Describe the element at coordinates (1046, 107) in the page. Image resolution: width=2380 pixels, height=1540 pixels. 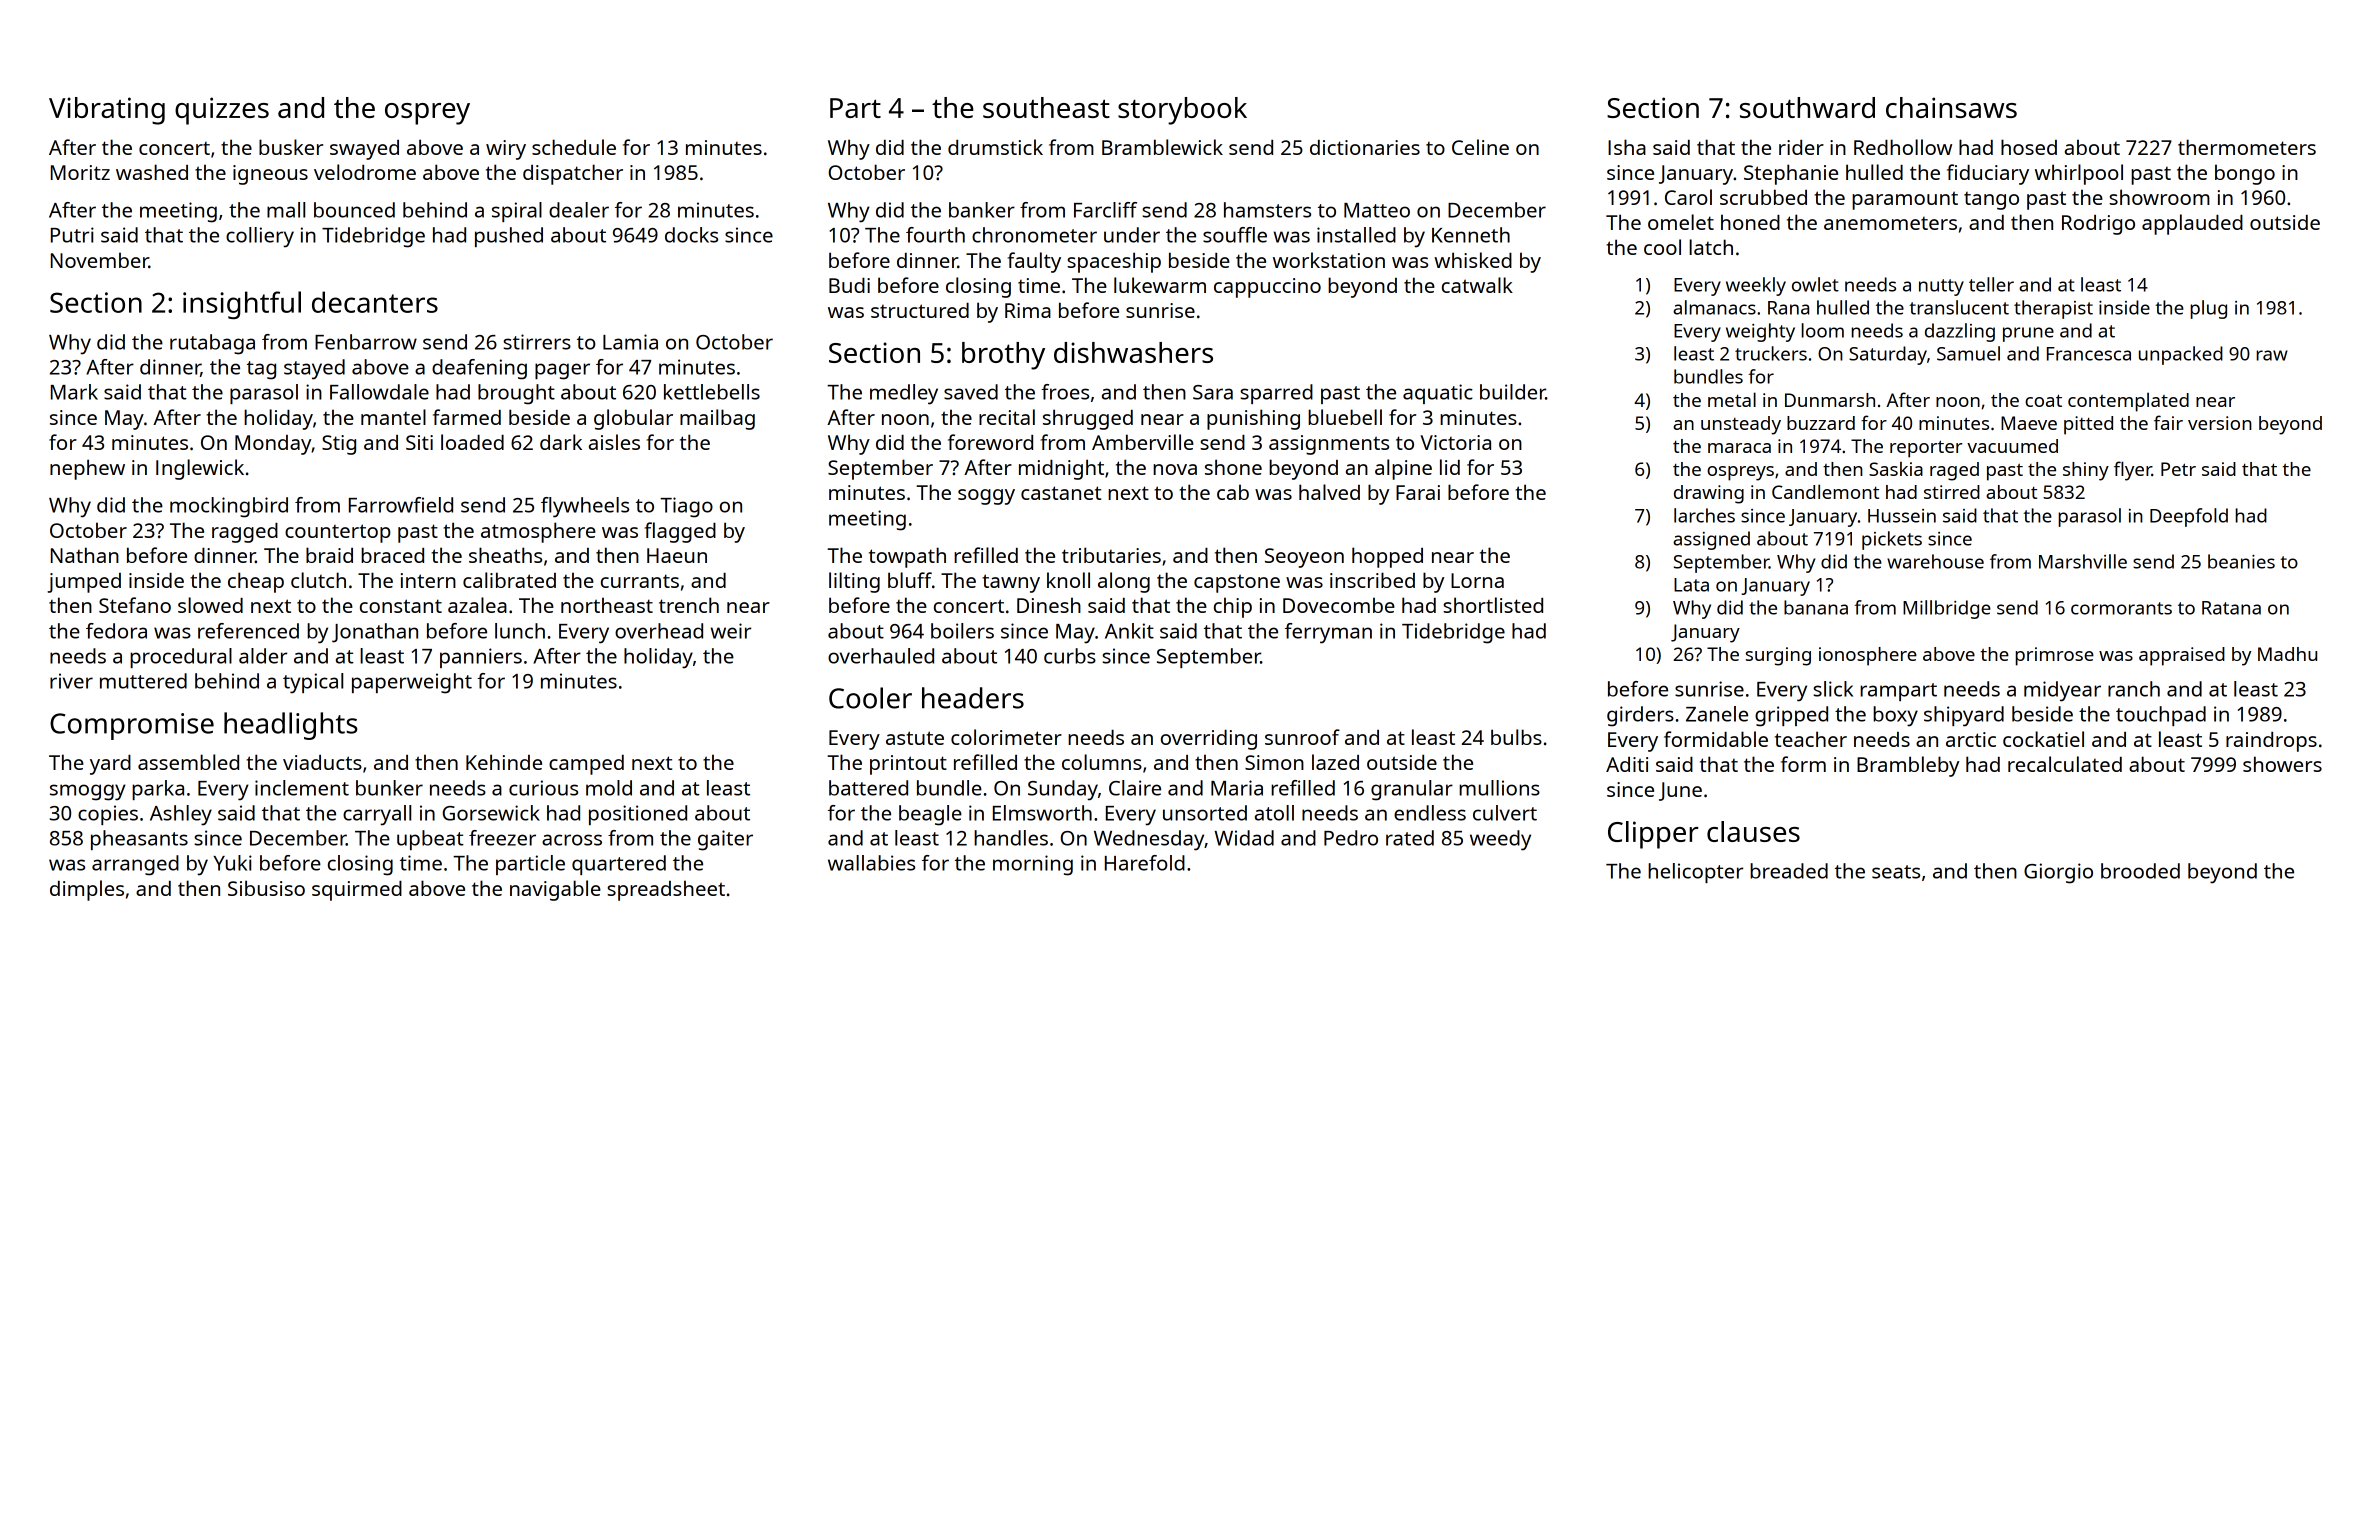
I see `southeast` at that location.
